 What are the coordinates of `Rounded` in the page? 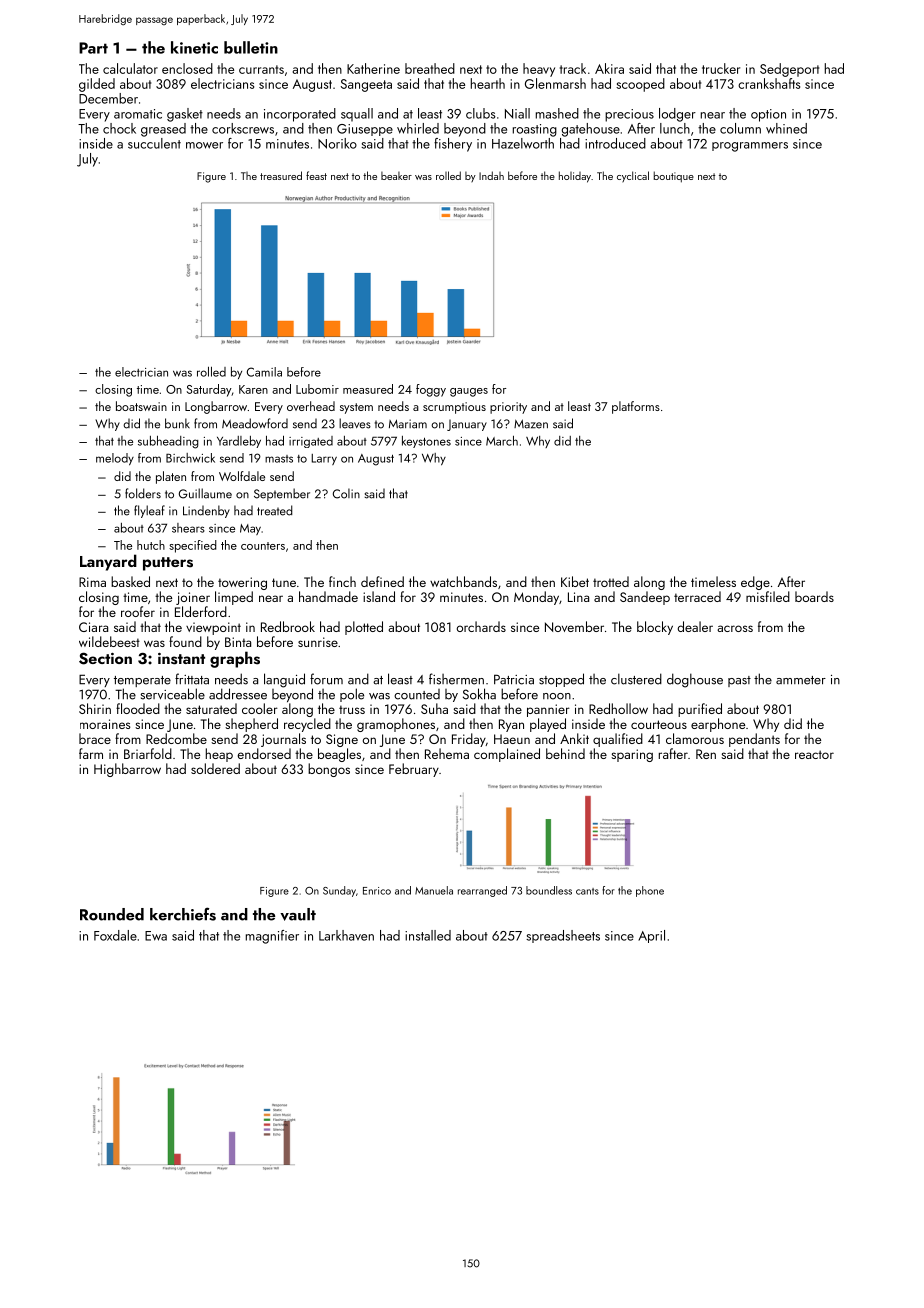 It's located at (112, 914).
